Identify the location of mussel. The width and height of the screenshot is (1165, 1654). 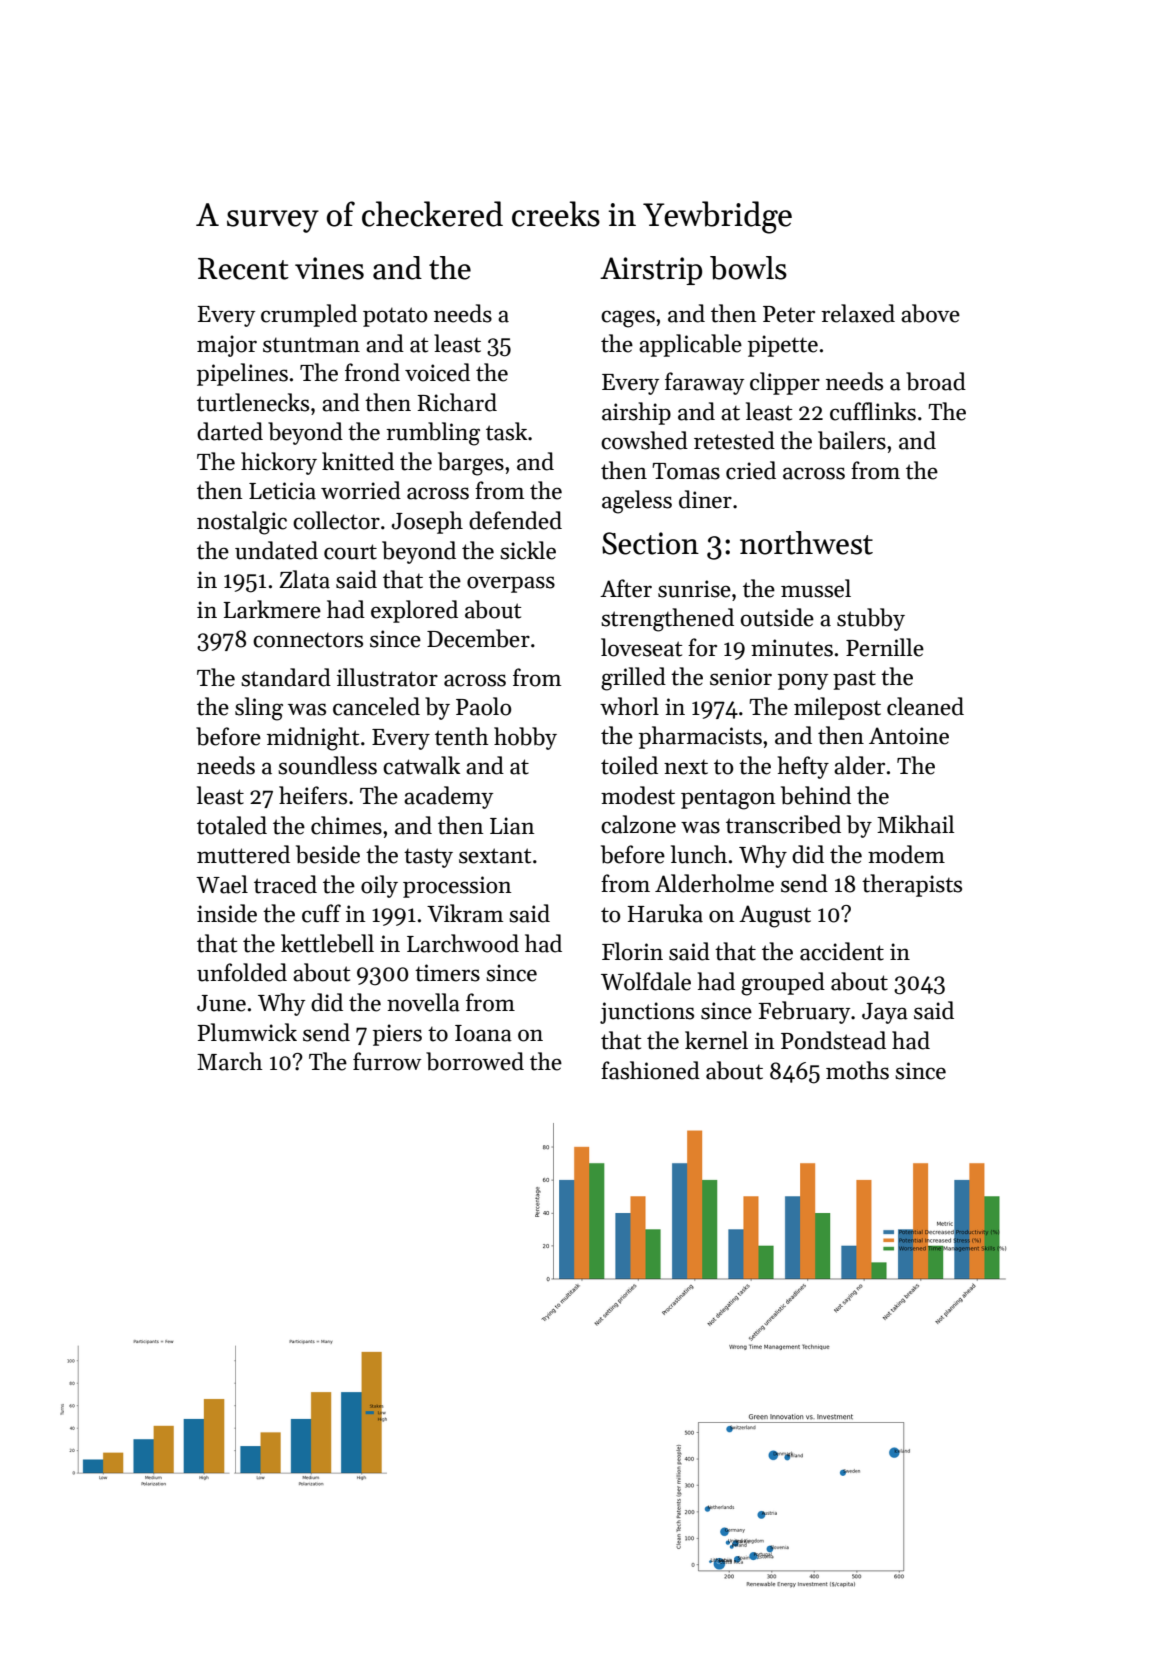
(816, 588).
